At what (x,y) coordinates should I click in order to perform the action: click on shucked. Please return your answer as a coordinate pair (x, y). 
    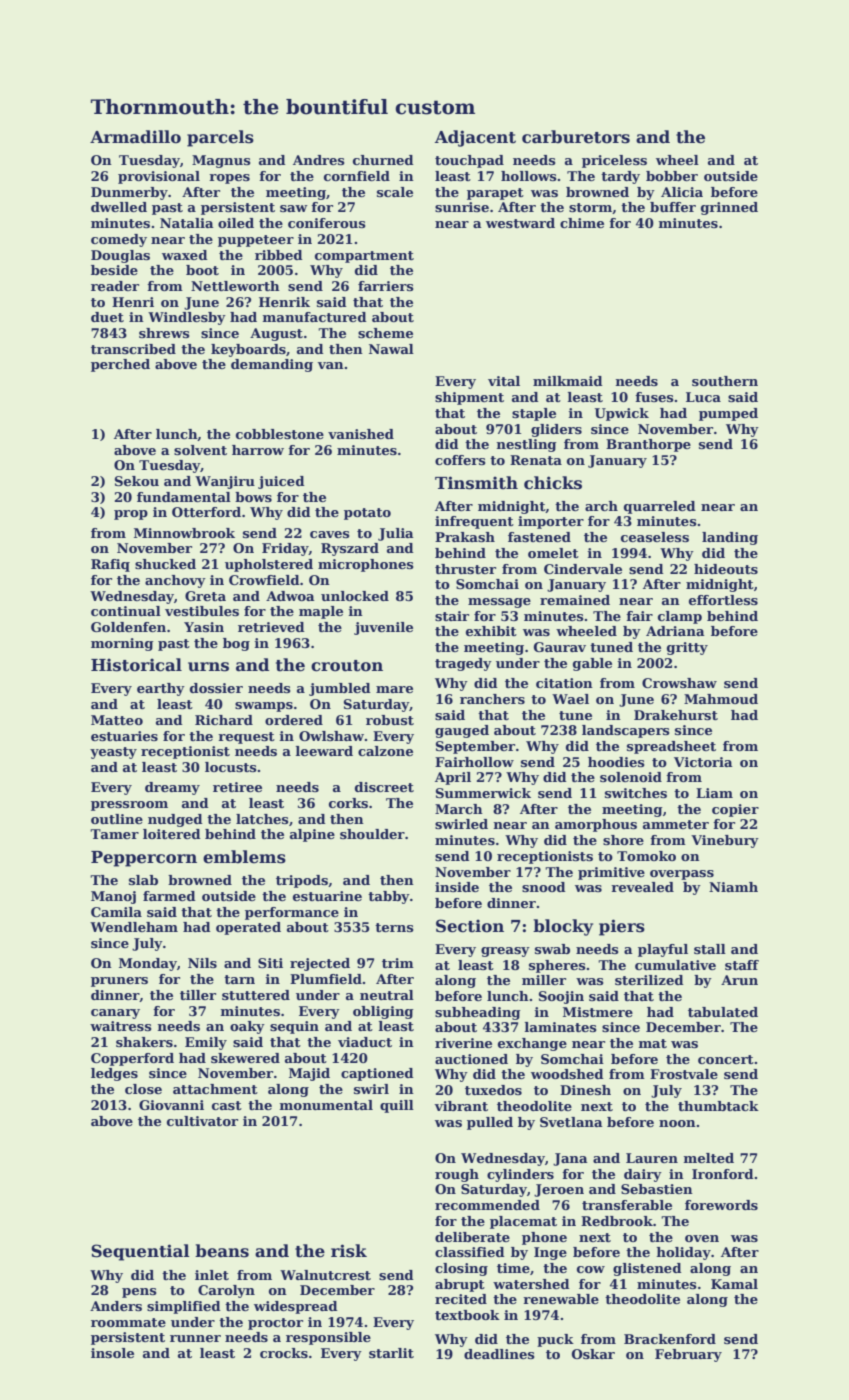
    Looking at the image, I should click on (165, 564).
